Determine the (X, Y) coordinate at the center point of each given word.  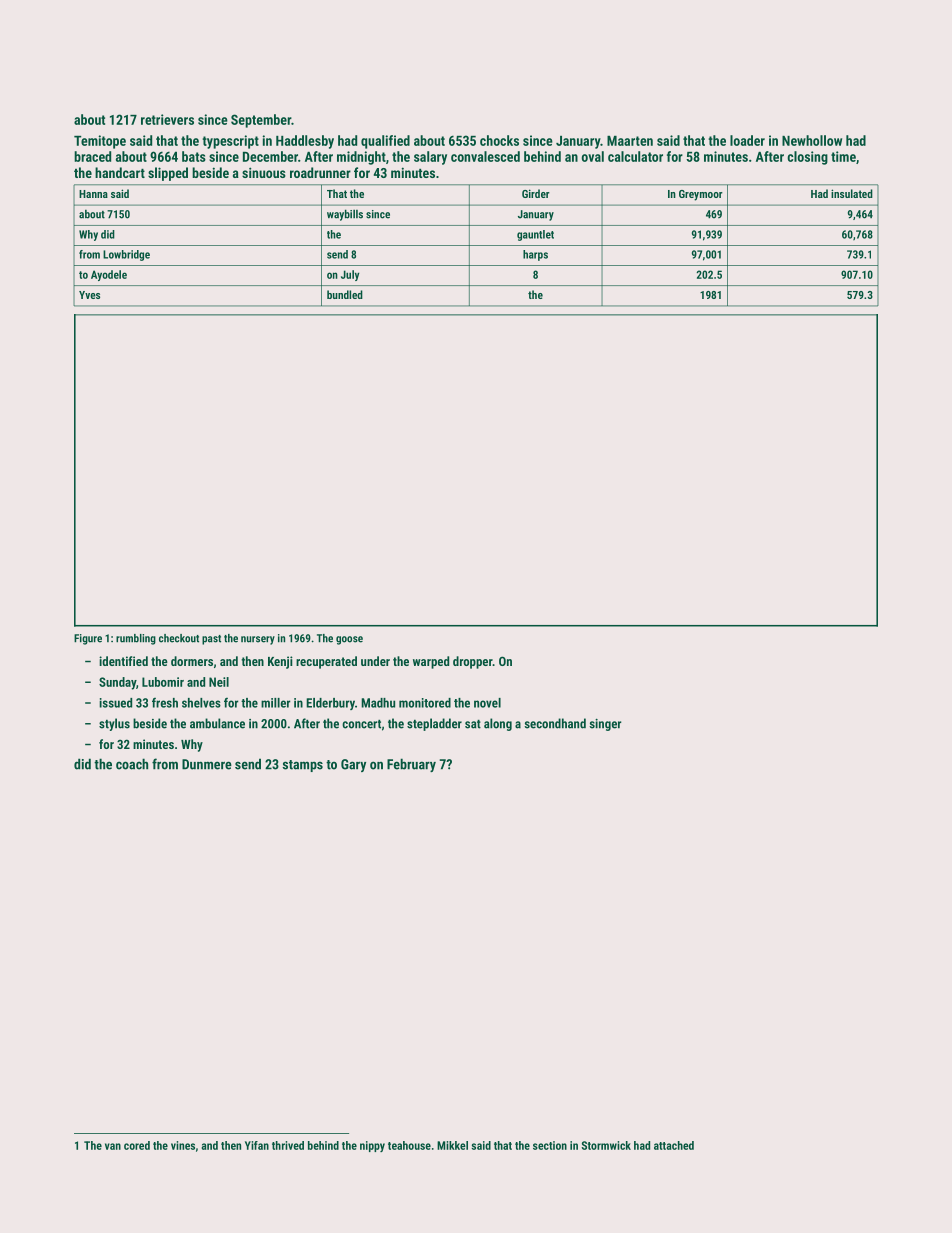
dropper (473, 662)
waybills (345, 215)
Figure (88, 639)
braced (92, 156)
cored (137, 1145)
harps (535, 255)
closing (807, 158)
